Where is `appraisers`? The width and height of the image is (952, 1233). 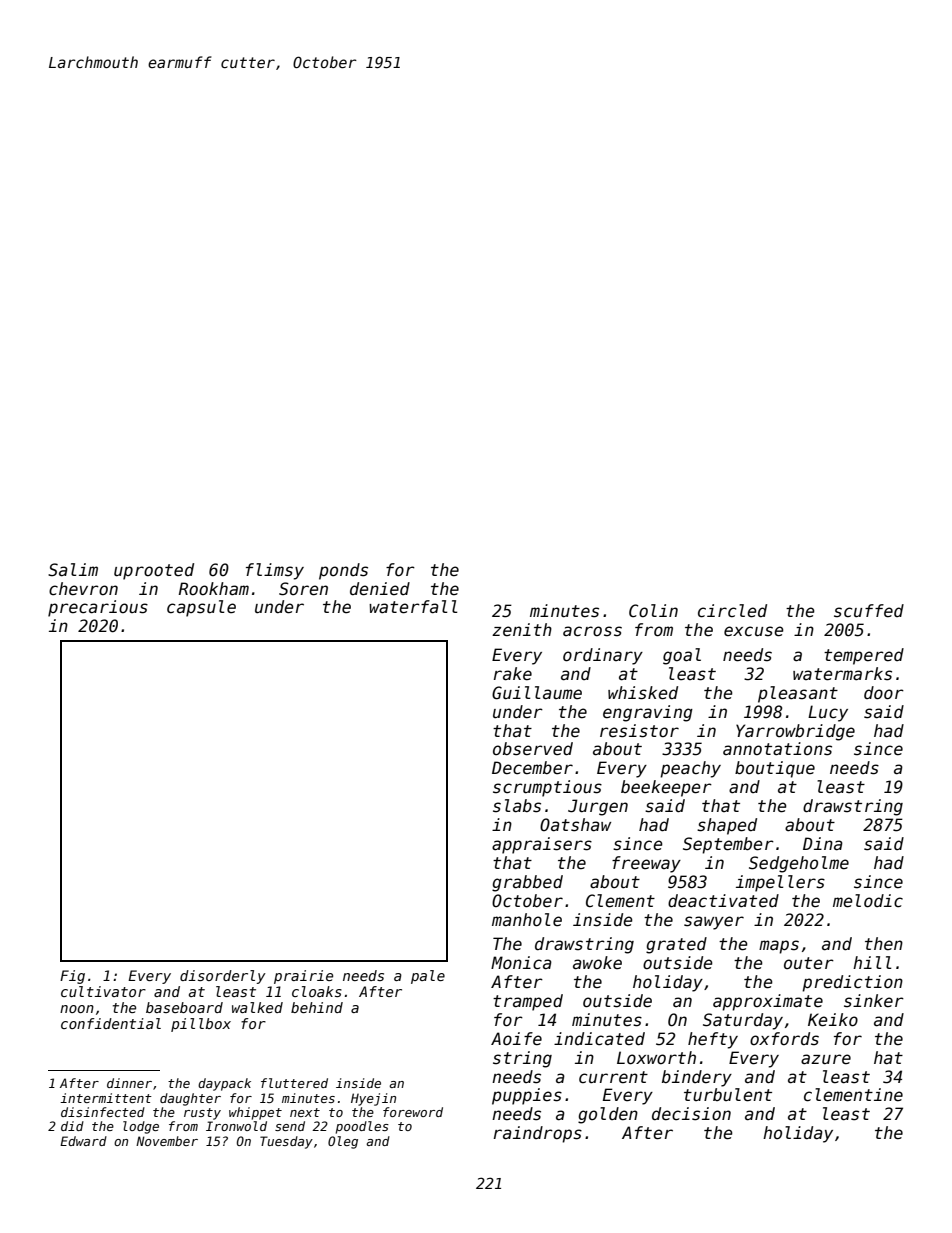 appraisers is located at coordinates (542, 845).
